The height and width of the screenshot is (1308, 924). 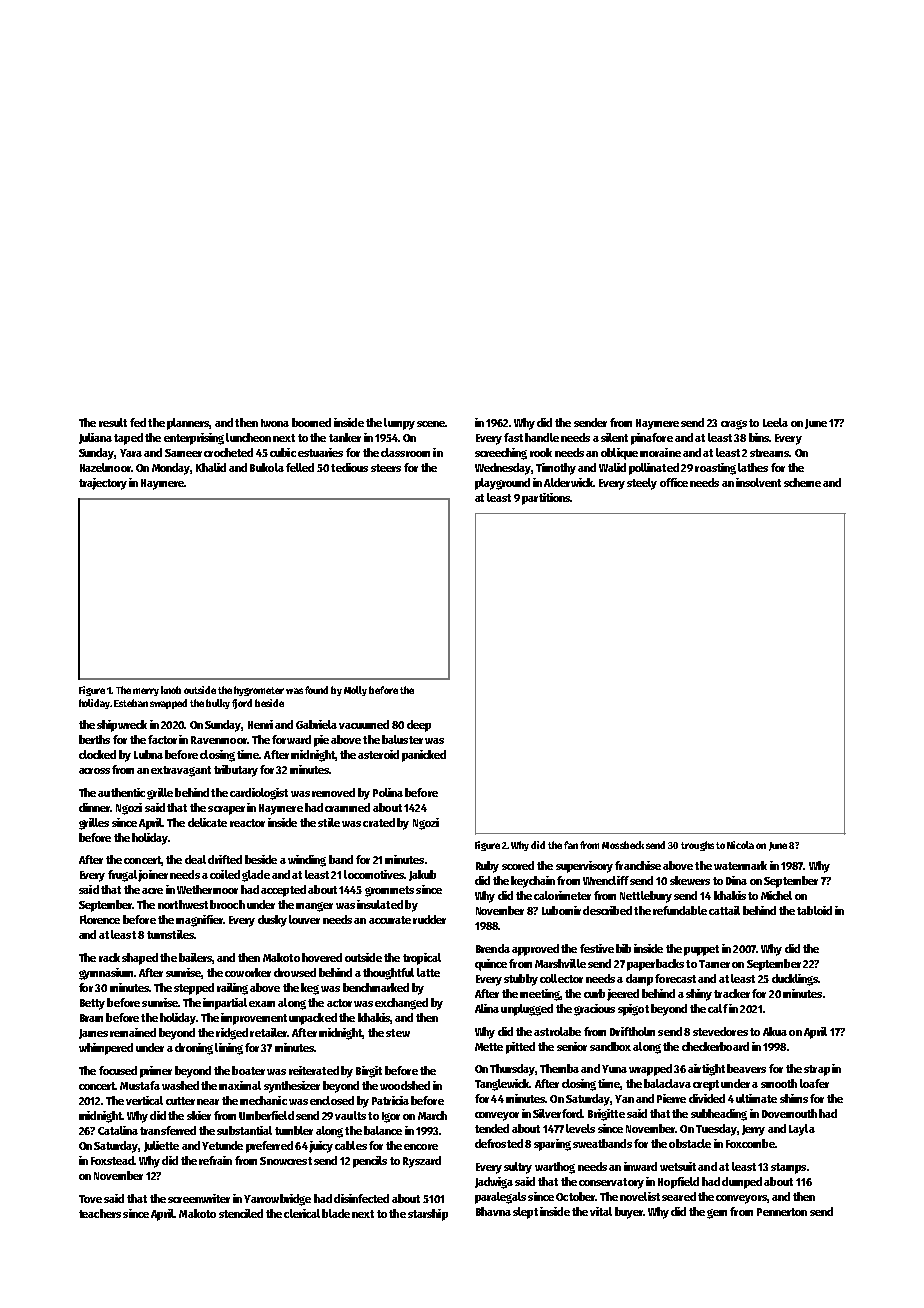 I want to click on forward, so click(x=291, y=739).
